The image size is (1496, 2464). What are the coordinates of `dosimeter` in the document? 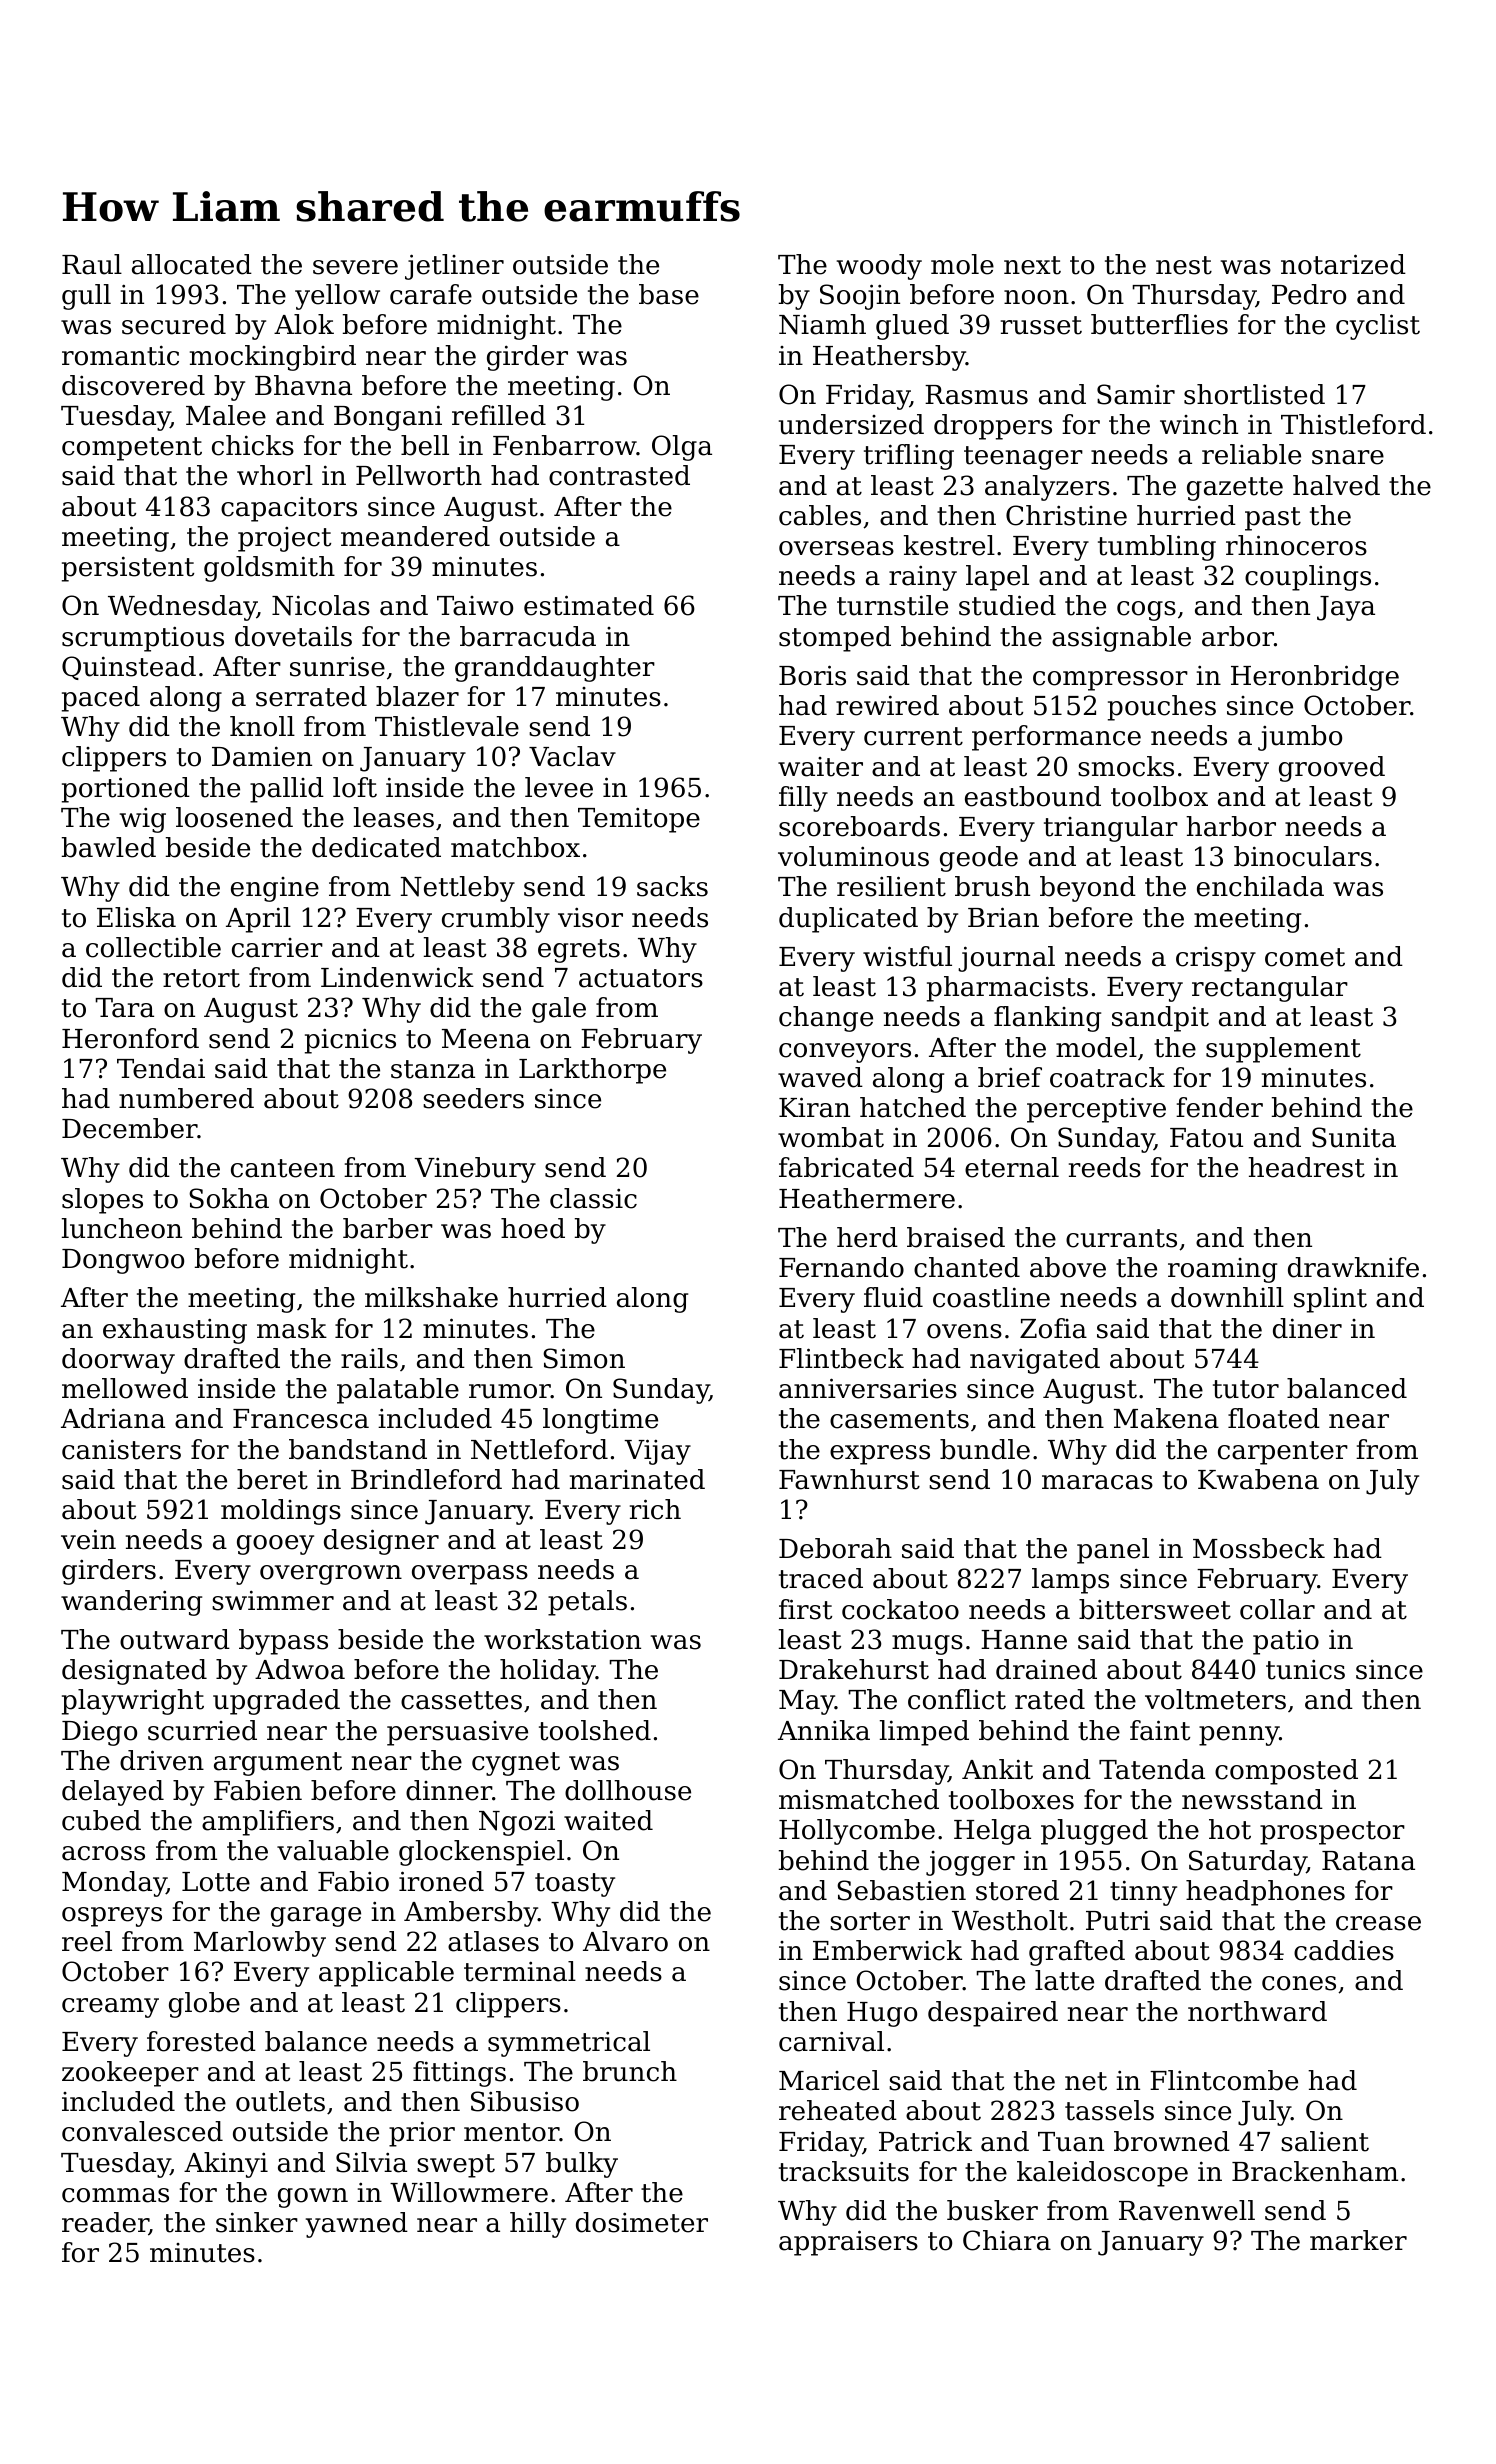 It's located at (642, 2222).
